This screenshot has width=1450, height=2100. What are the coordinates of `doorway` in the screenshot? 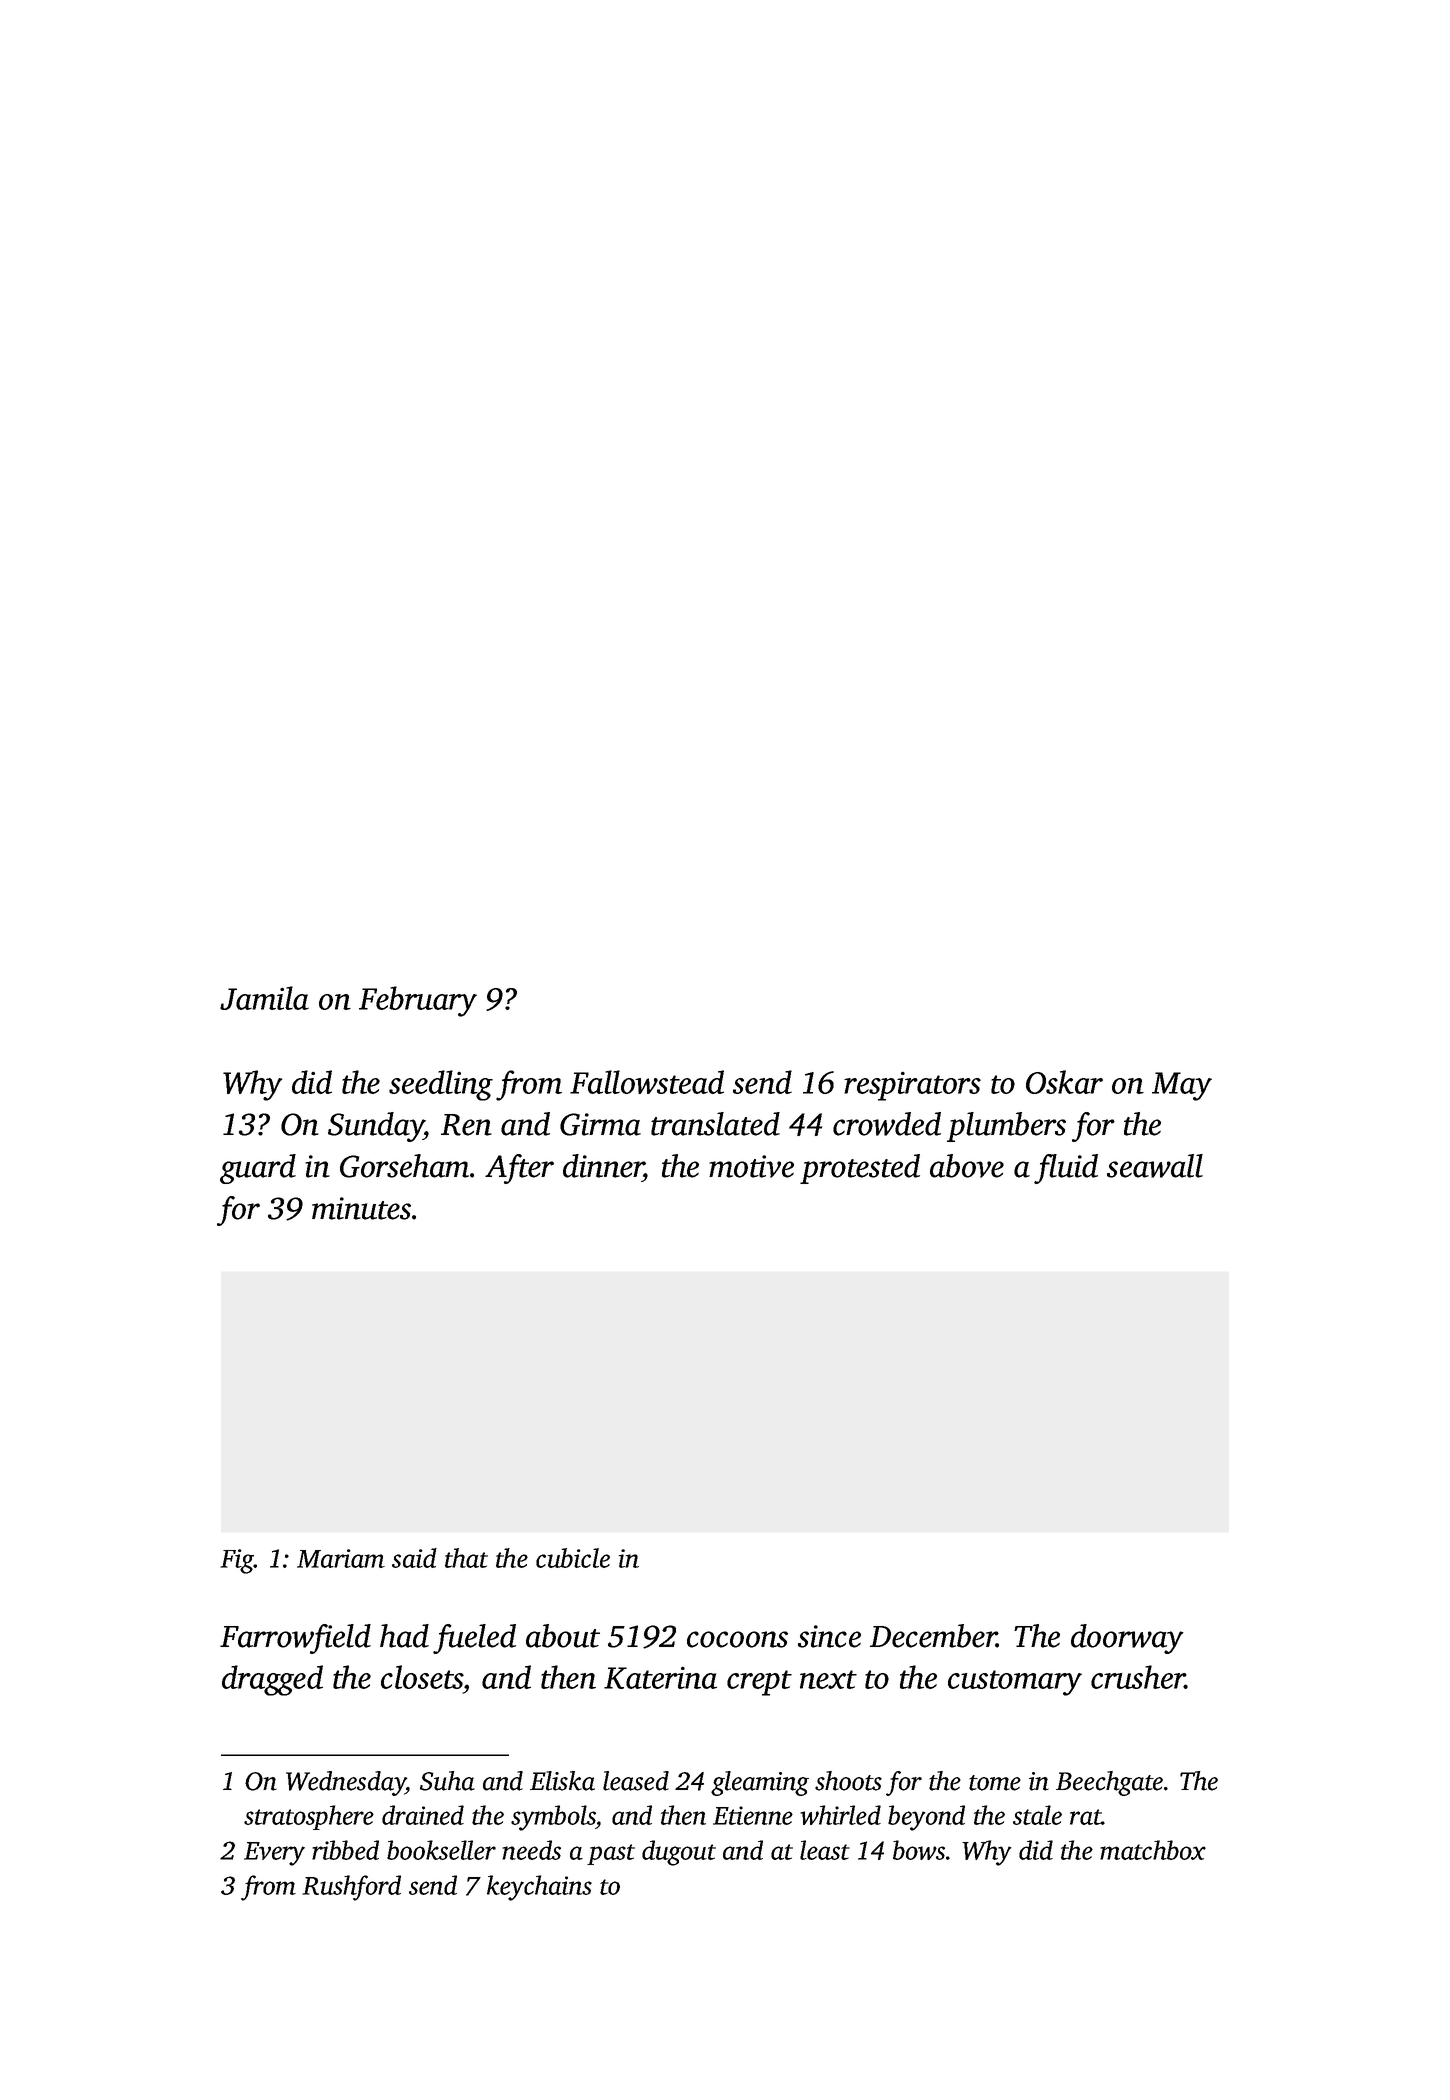 It's located at (1127, 1639).
